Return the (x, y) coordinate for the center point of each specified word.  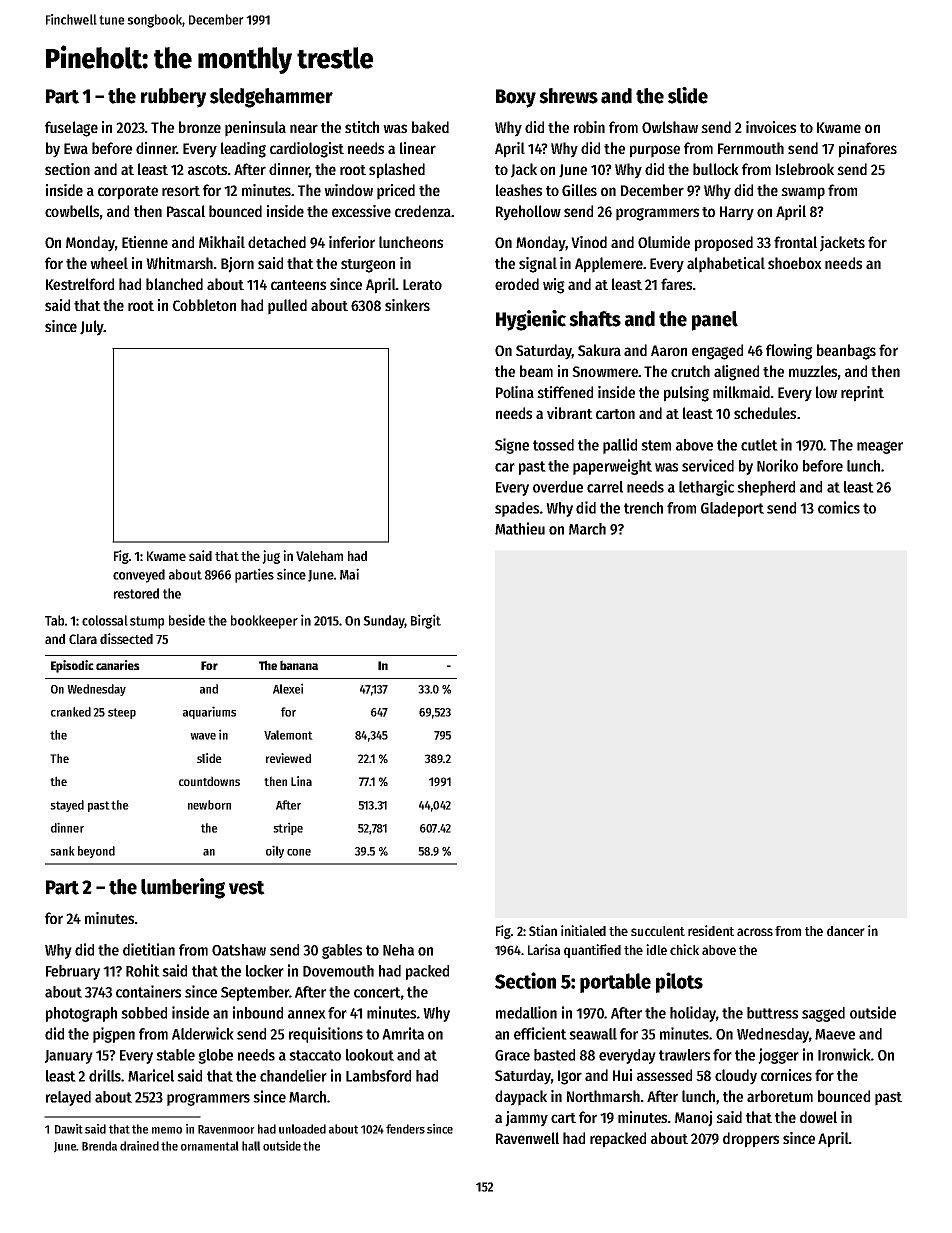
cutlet (759, 445)
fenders (405, 1129)
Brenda (99, 1146)
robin (589, 127)
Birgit (426, 621)
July (92, 328)
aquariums (209, 712)
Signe (512, 446)
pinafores (868, 150)
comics (839, 507)
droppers (751, 1140)
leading (243, 150)
